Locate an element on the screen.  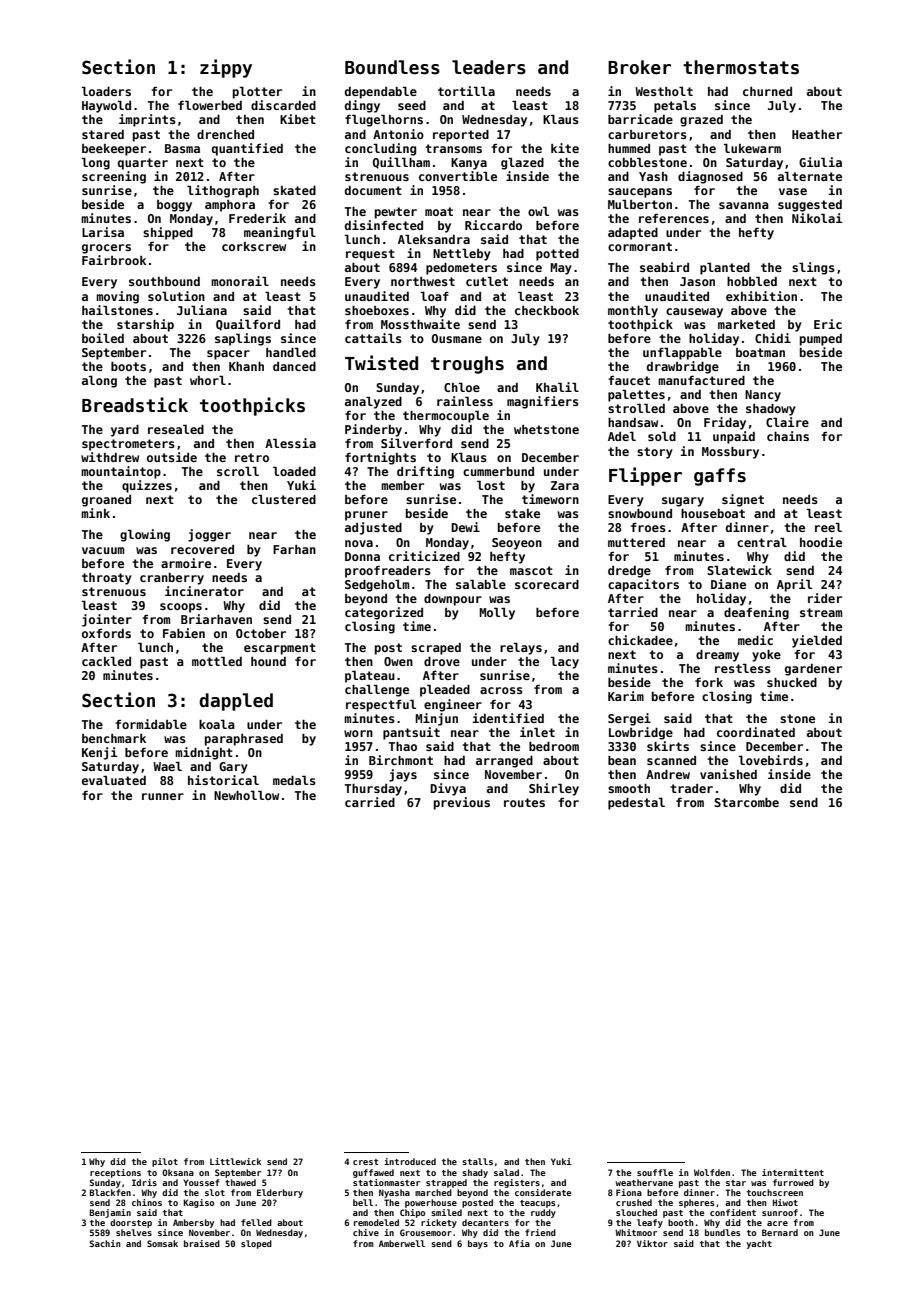
fortnights is located at coordinates (380, 458).
